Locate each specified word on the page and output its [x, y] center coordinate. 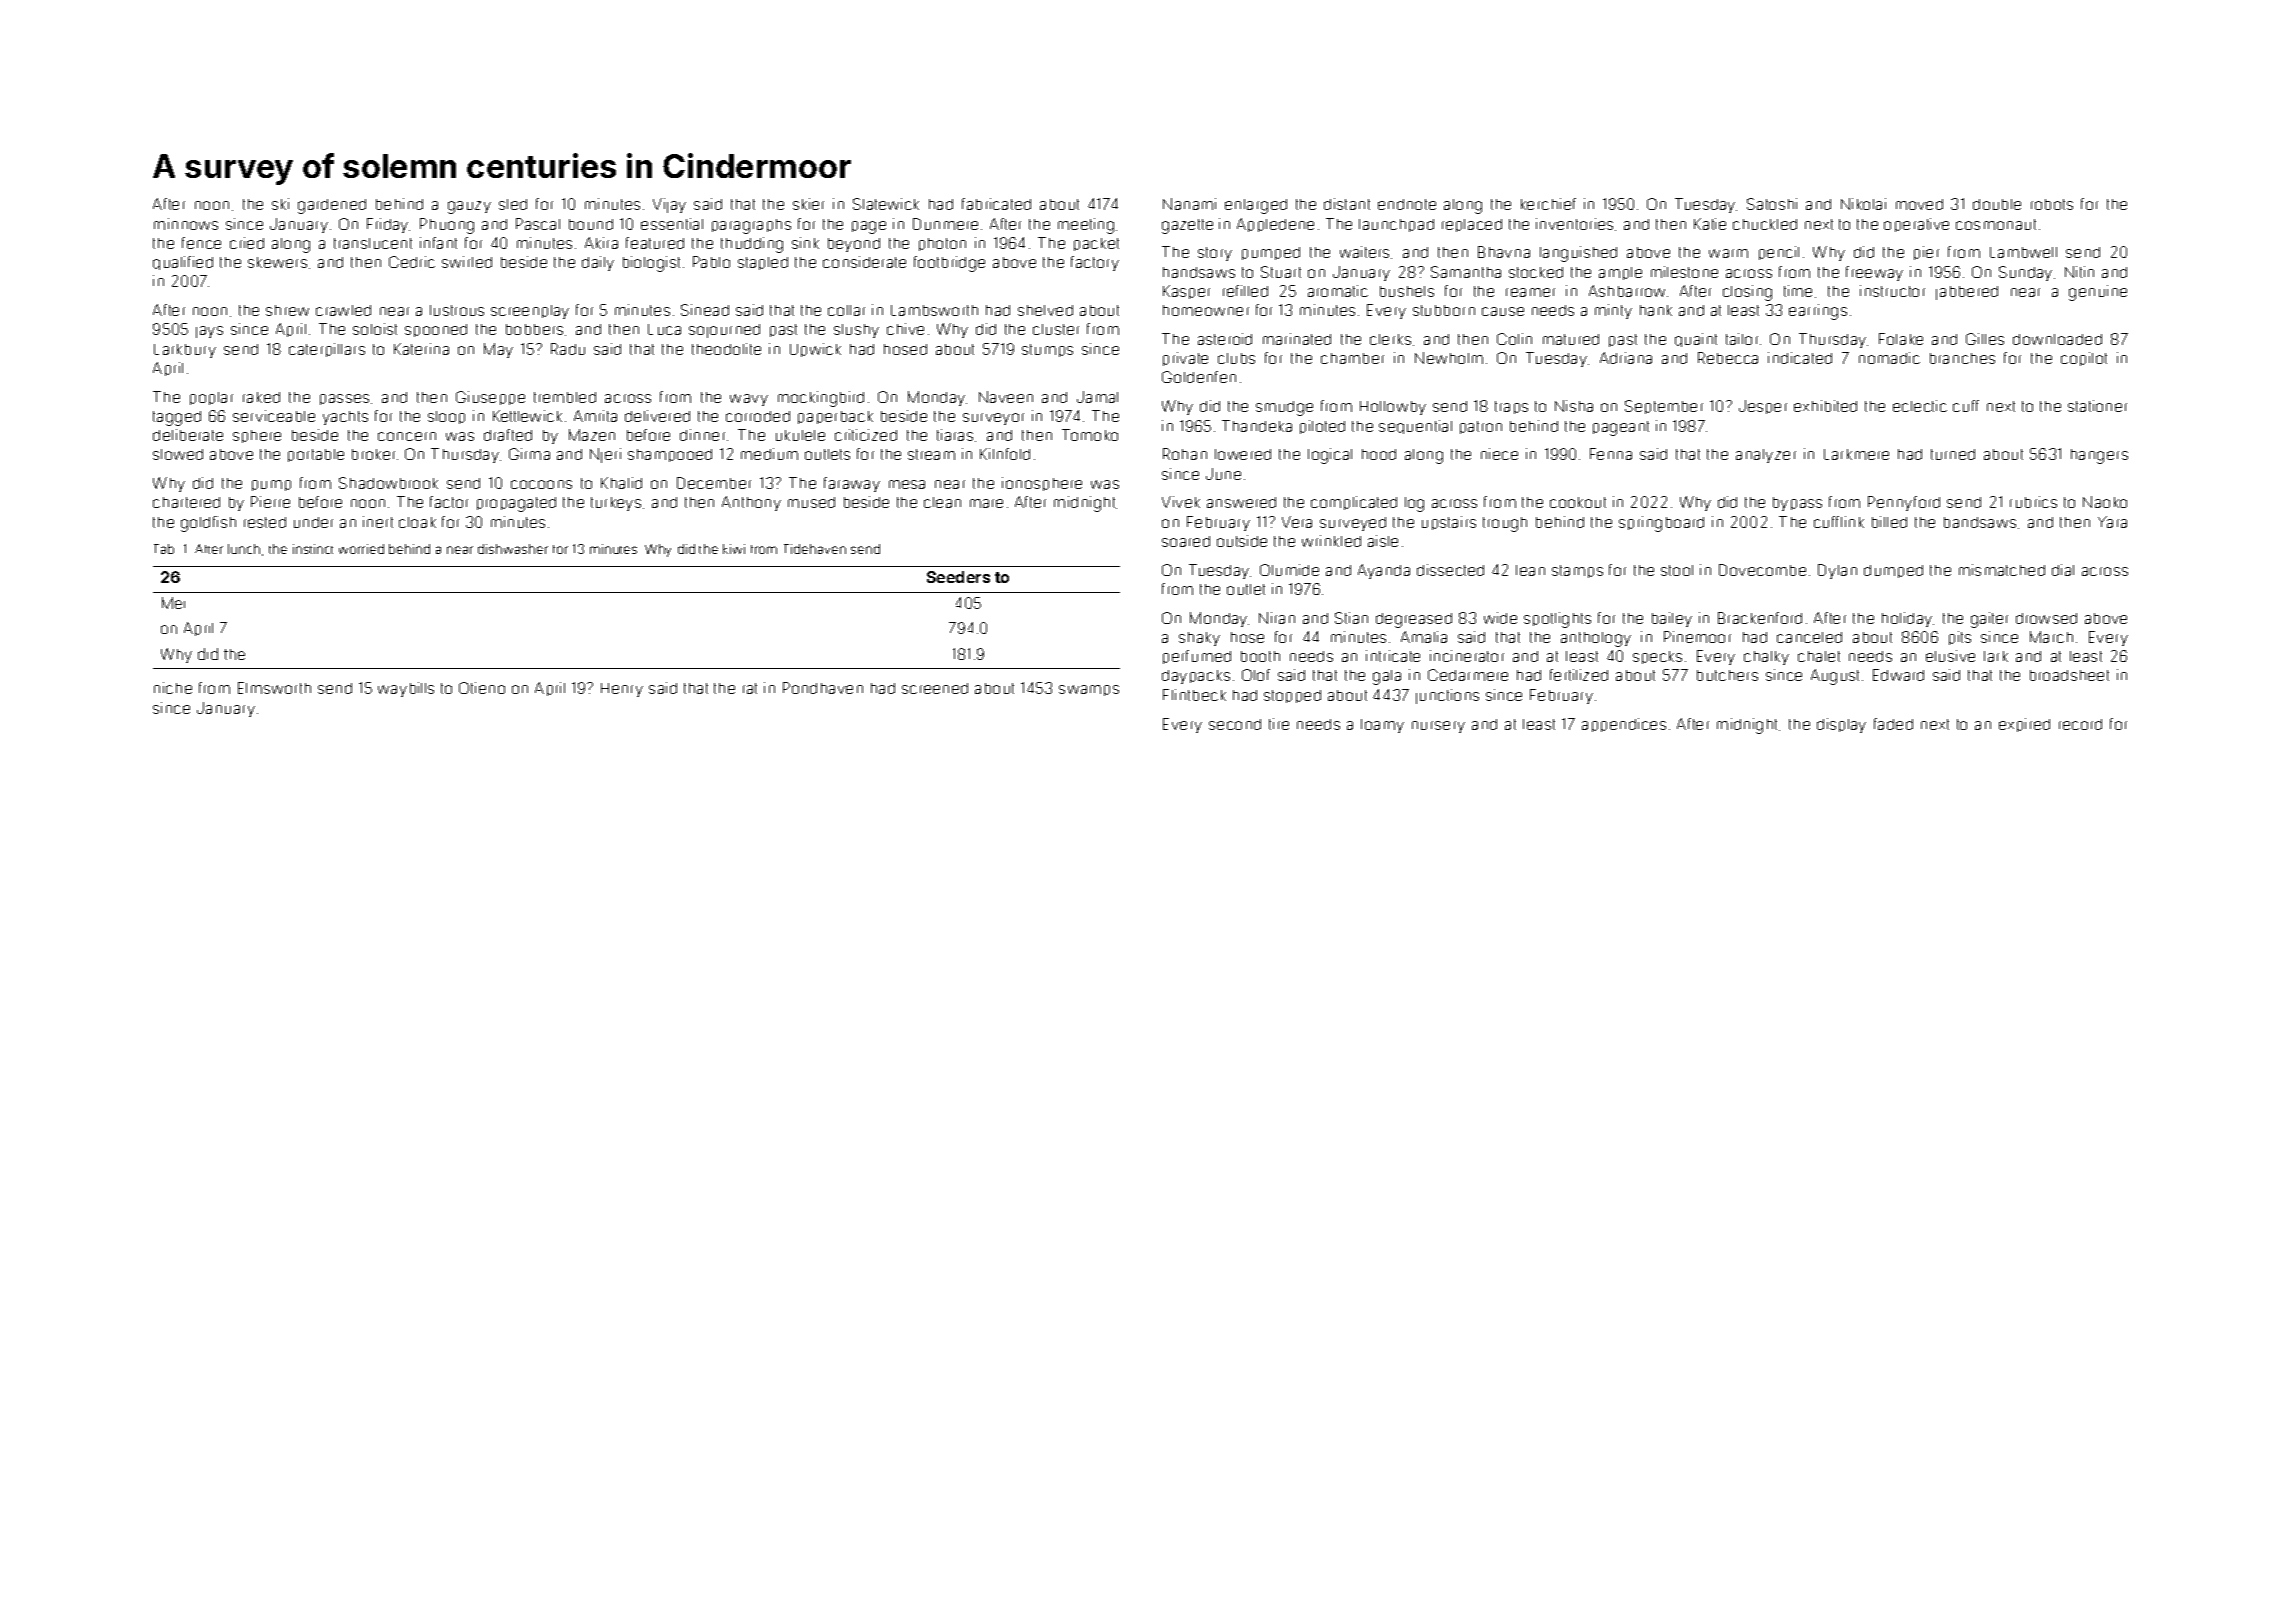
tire [1279, 724]
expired [2024, 725]
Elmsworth [274, 688]
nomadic [1889, 358]
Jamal [1097, 397]
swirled [467, 262]
